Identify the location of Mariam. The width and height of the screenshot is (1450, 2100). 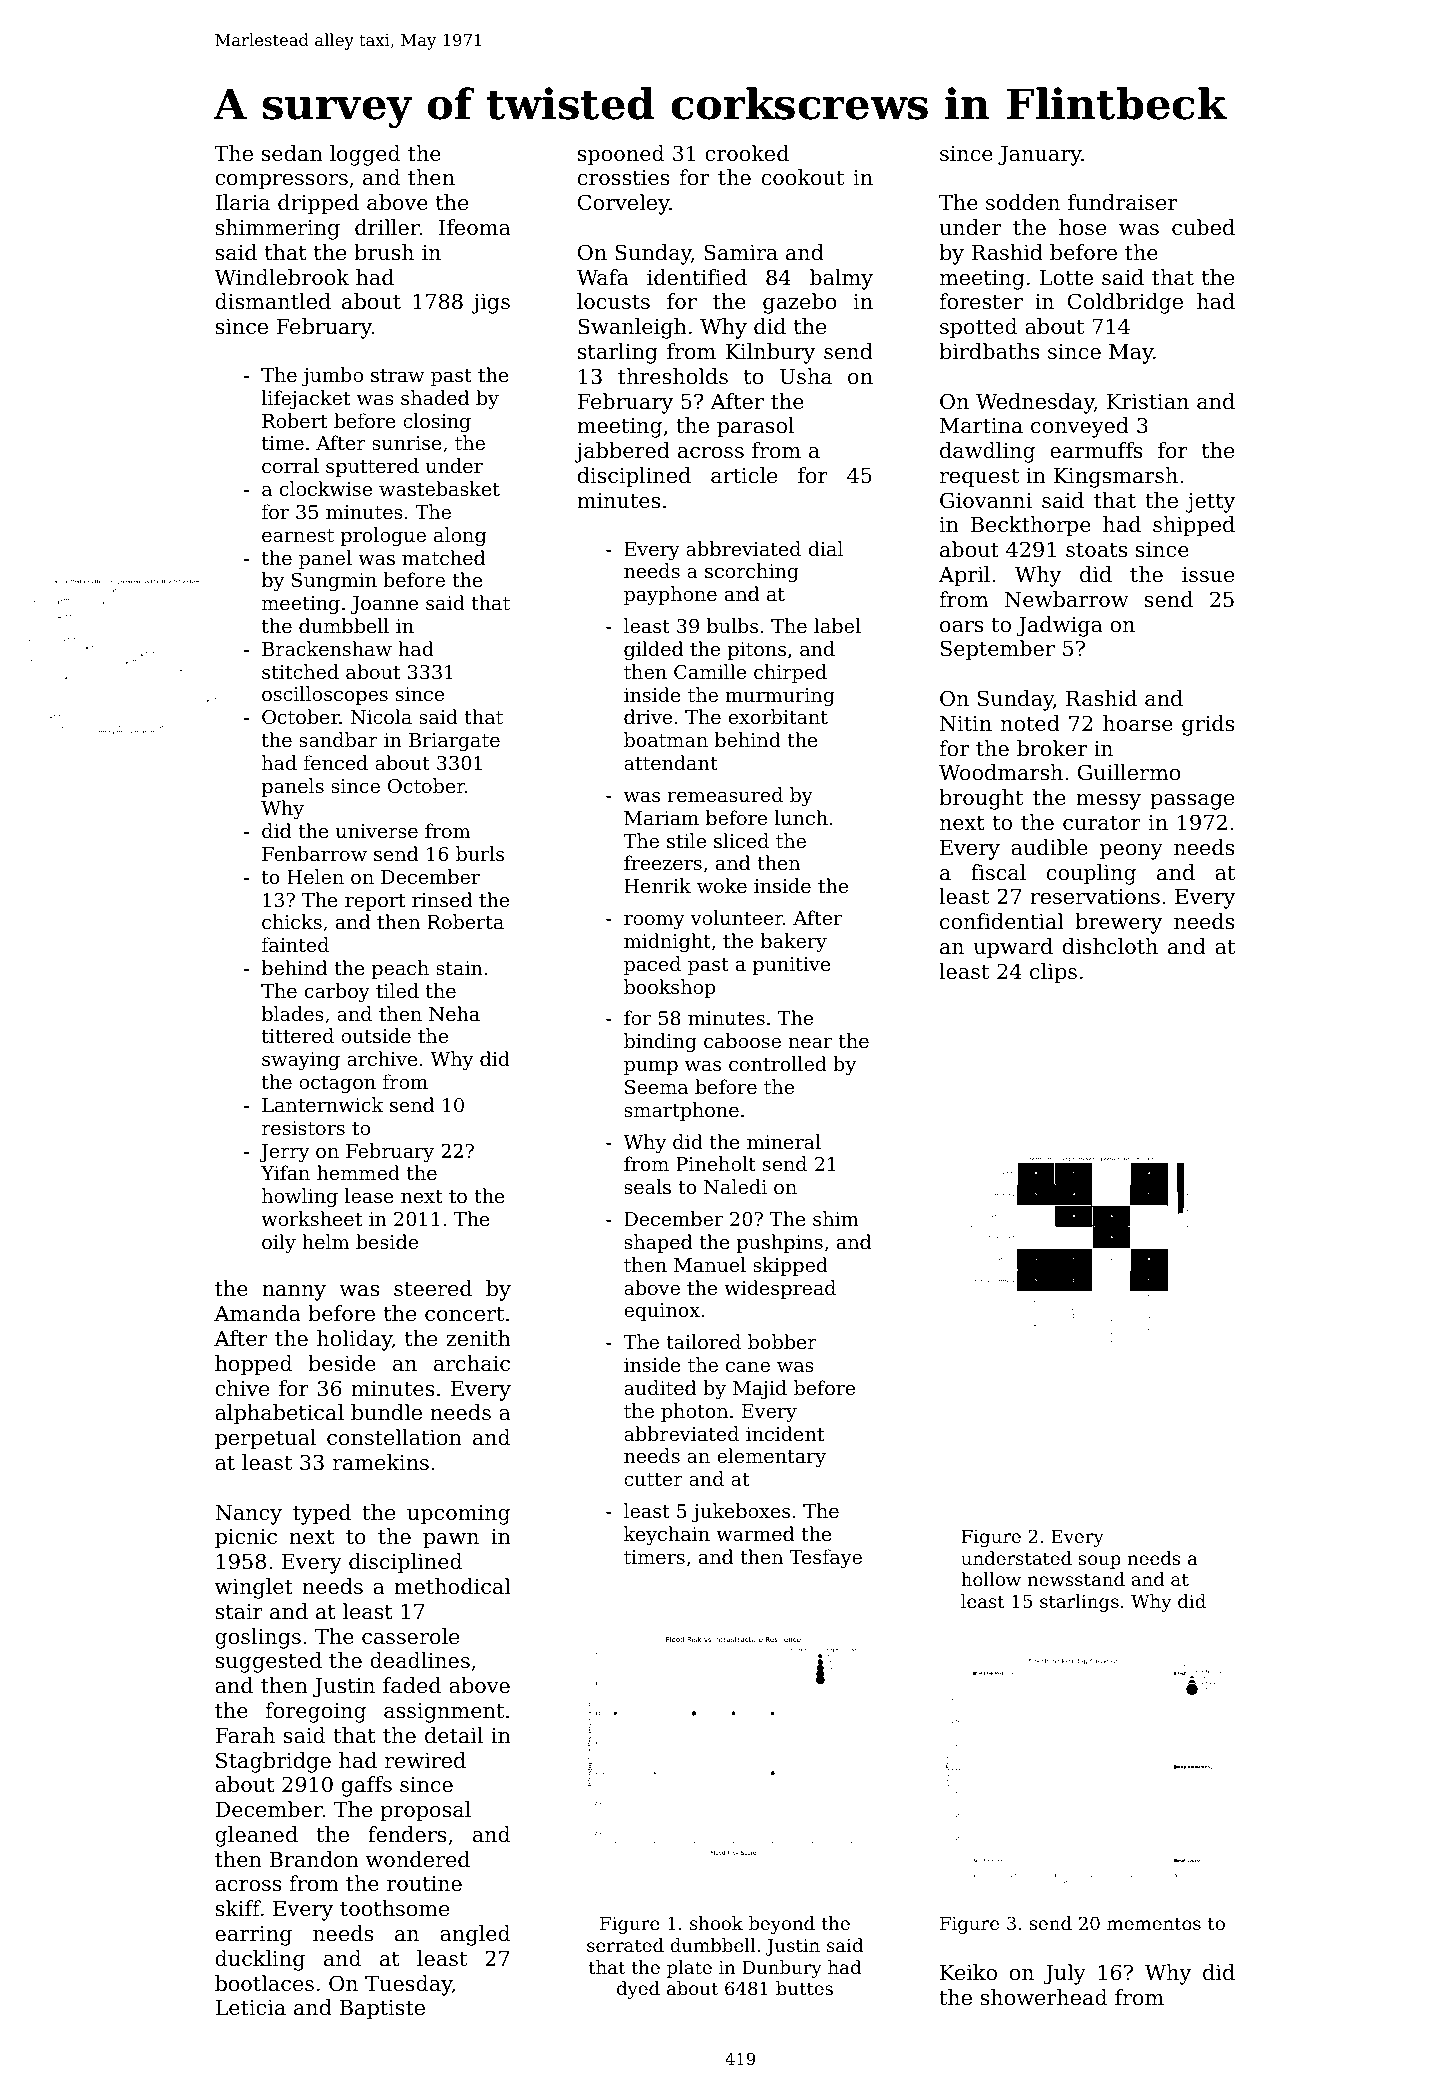
(661, 818).
